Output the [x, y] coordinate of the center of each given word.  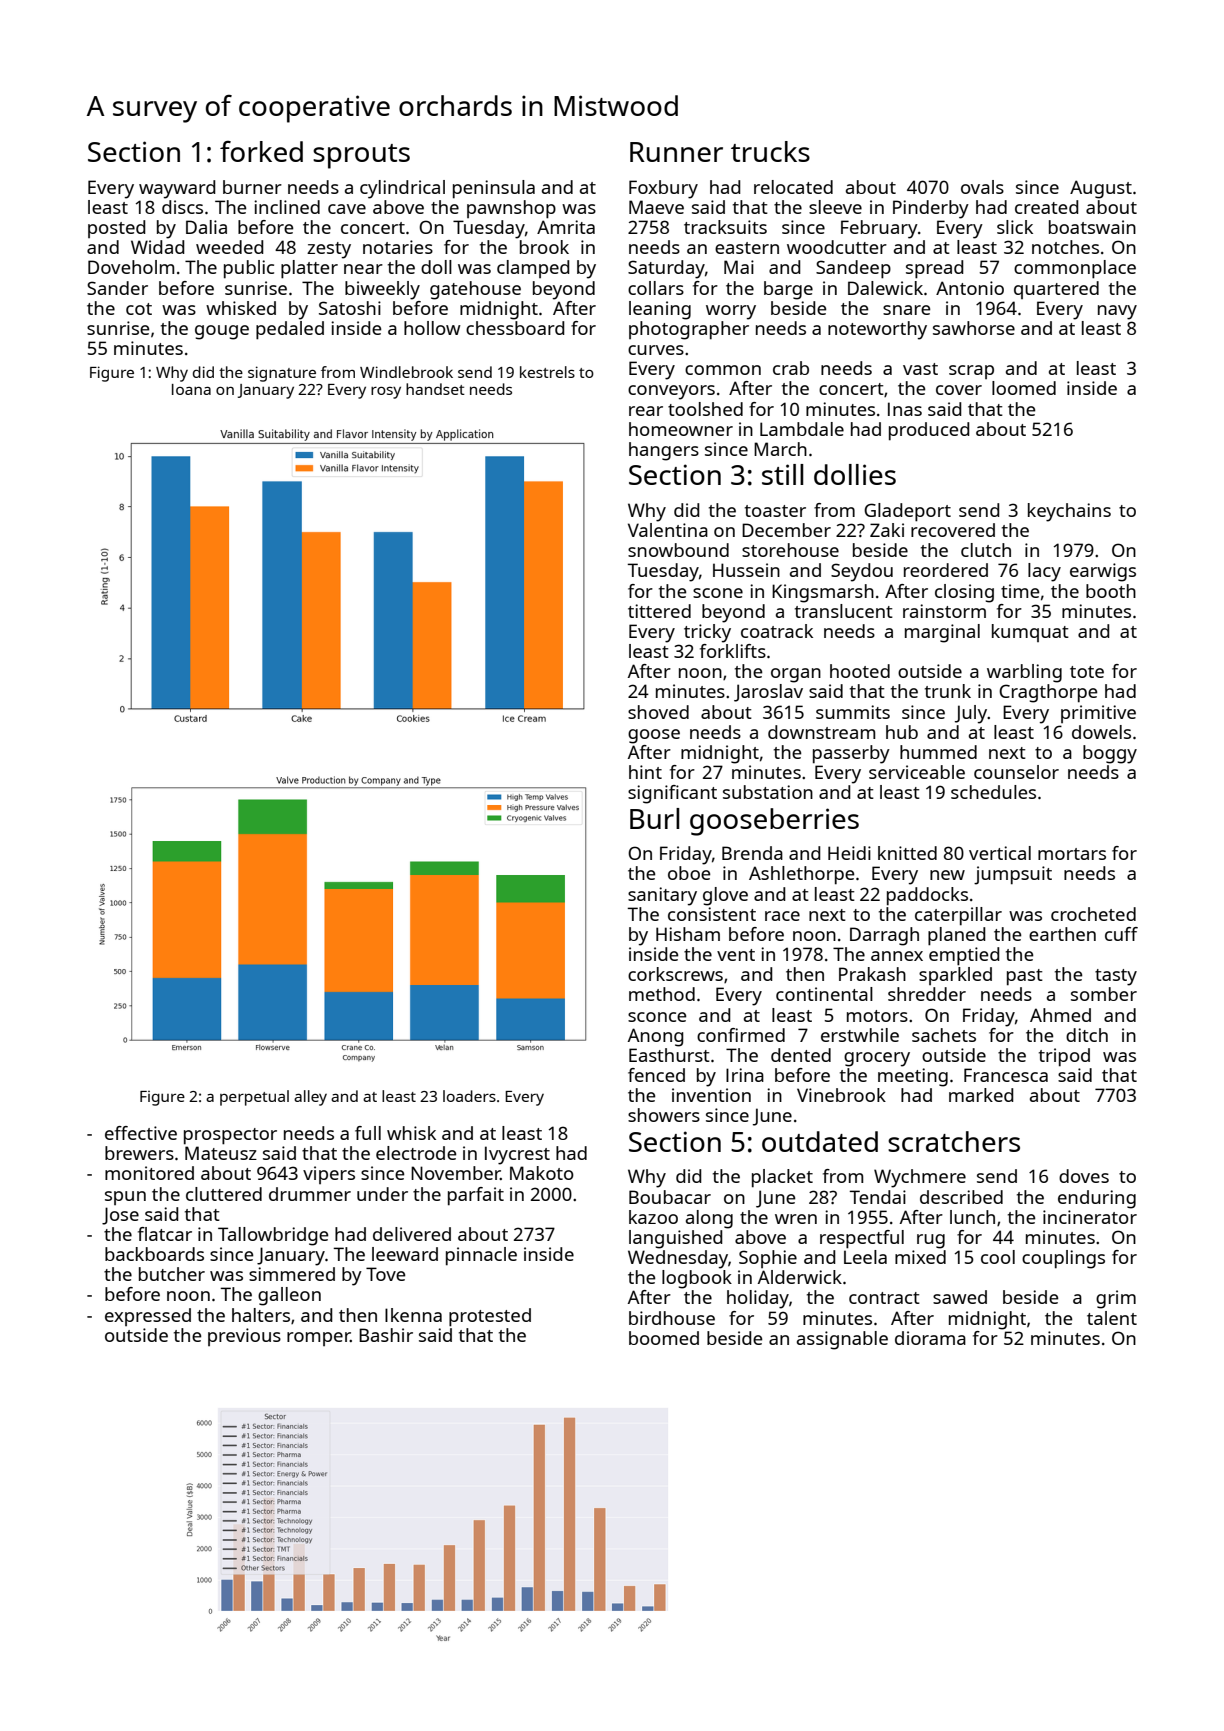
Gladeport [907, 512]
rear [646, 411]
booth [1111, 591]
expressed [148, 1317]
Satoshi [350, 308]
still [782, 474]
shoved [658, 712]
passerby [851, 754]
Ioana [191, 389]
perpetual [254, 1098]
